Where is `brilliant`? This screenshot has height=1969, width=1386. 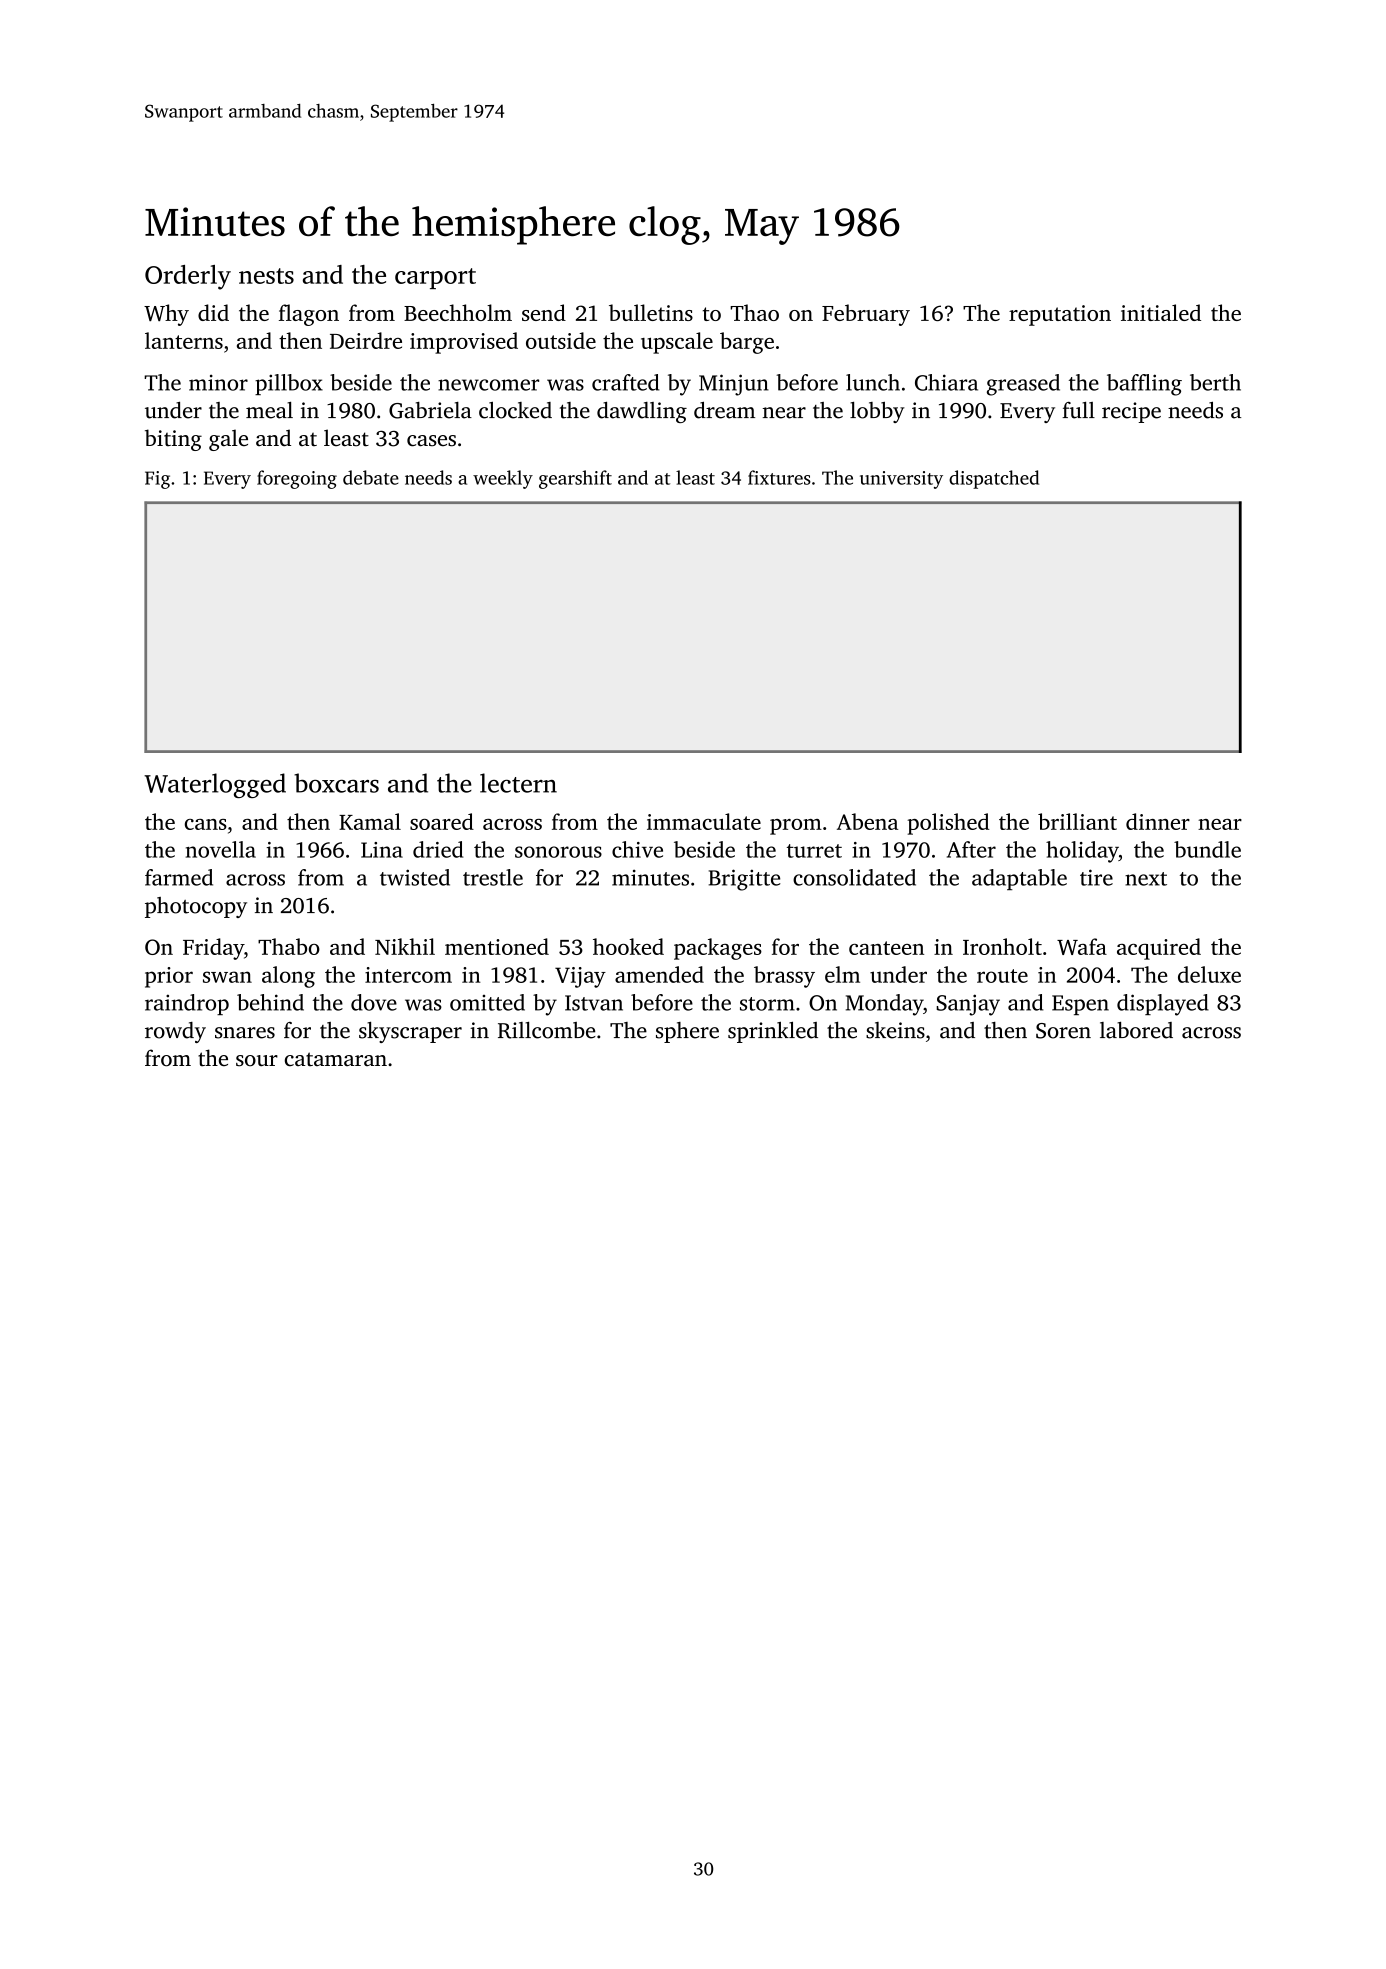 brilliant is located at coordinates (1077, 821).
